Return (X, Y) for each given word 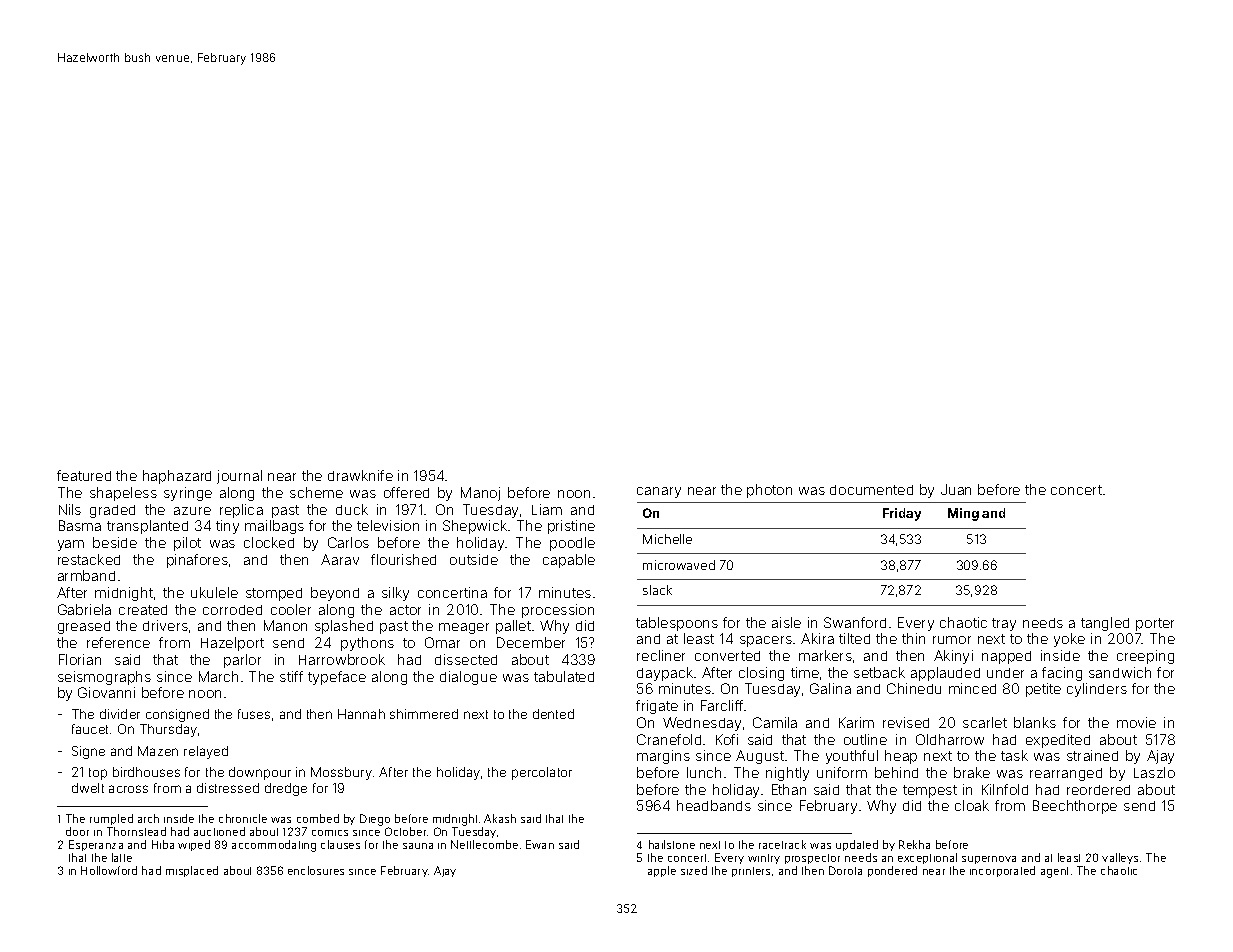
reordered (1098, 790)
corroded (232, 610)
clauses (340, 844)
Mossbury (341, 773)
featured (84, 475)
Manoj (480, 494)
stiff (291, 676)
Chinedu (914, 688)
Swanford (855, 622)
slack (657, 590)
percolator (542, 773)
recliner (661, 655)
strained (1092, 755)
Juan (956, 489)
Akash (500, 818)
